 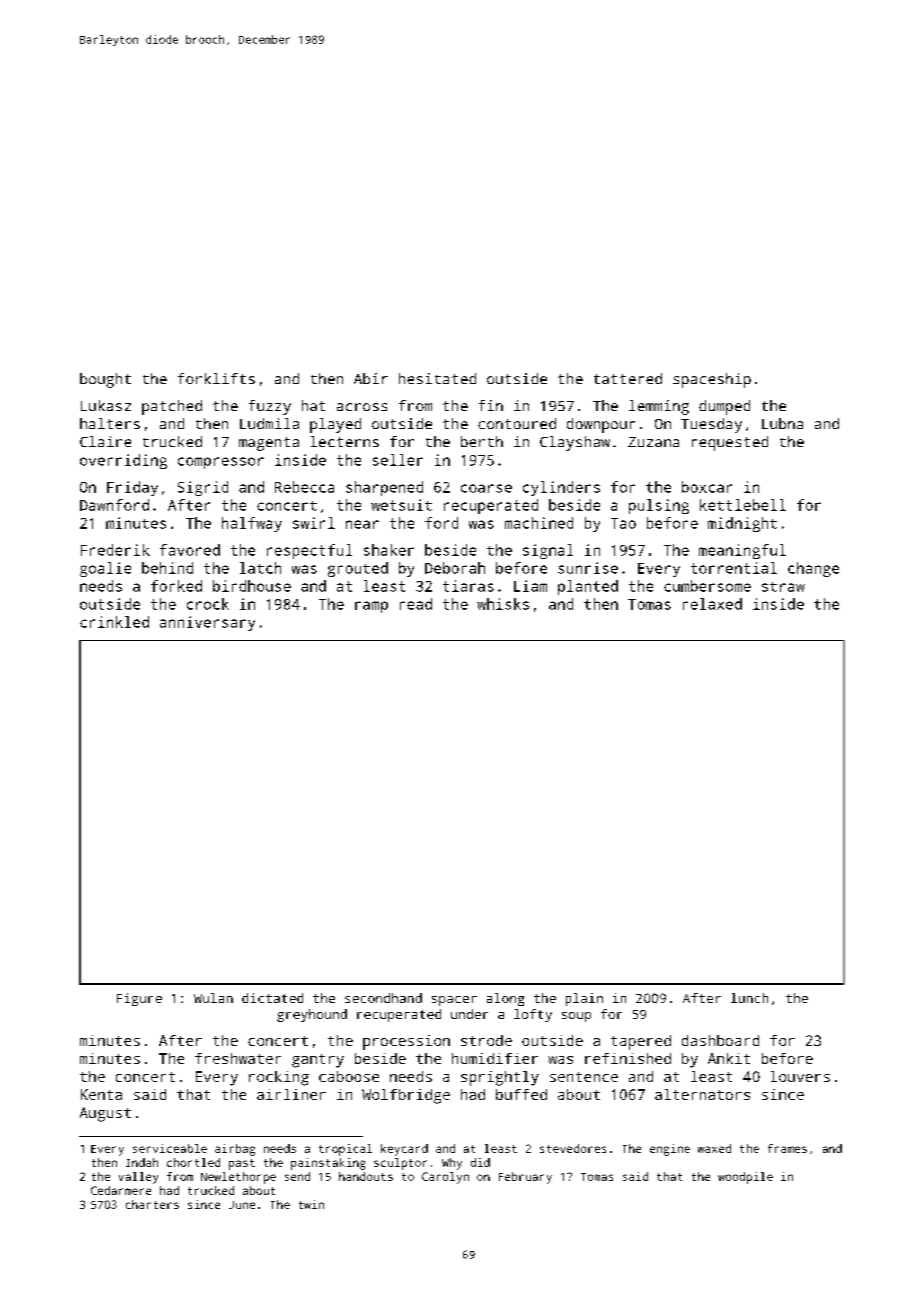 I want to click on Lubna, so click(x=782, y=423).
